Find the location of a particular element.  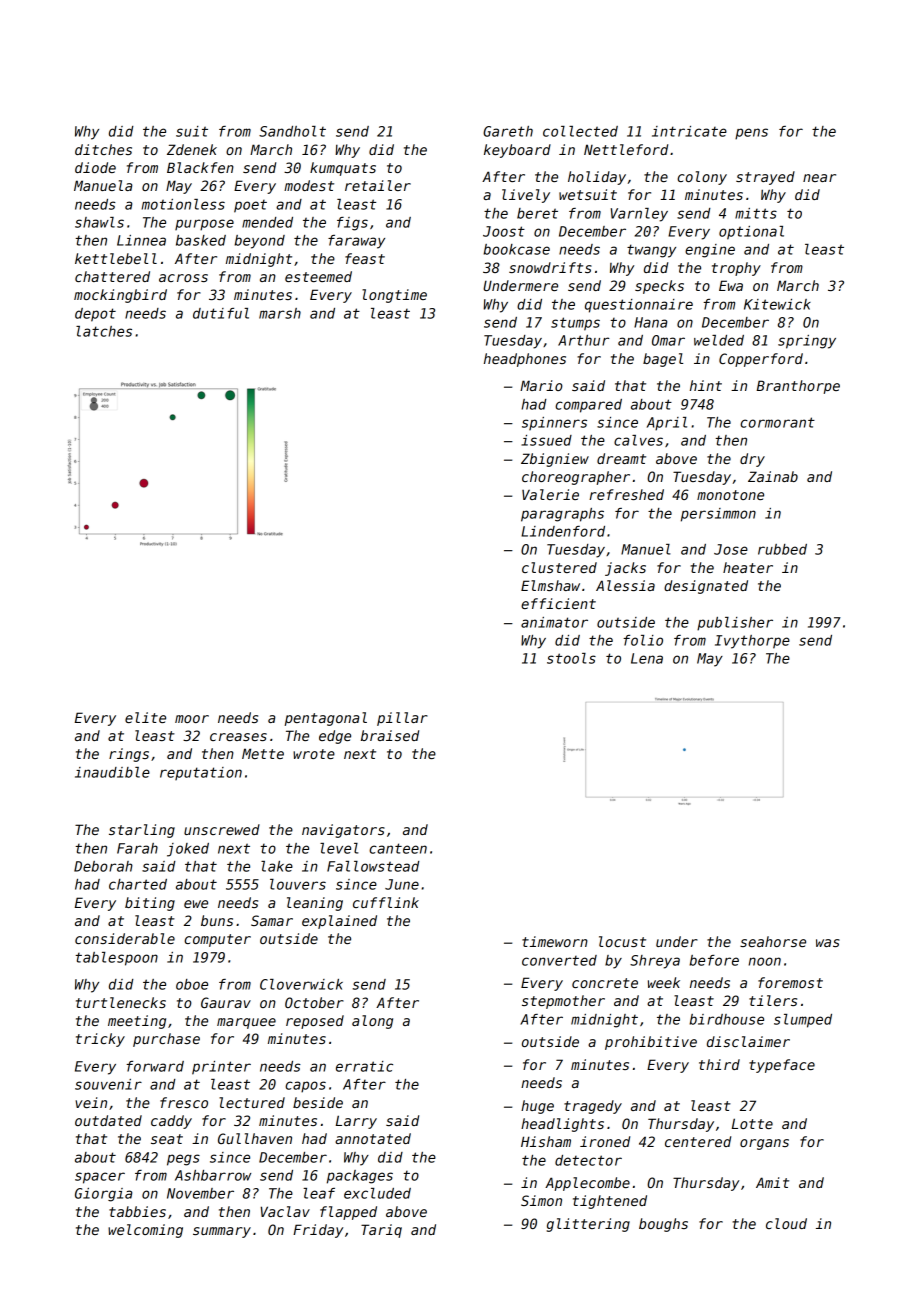

along is located at coordinates (372, 1022).
